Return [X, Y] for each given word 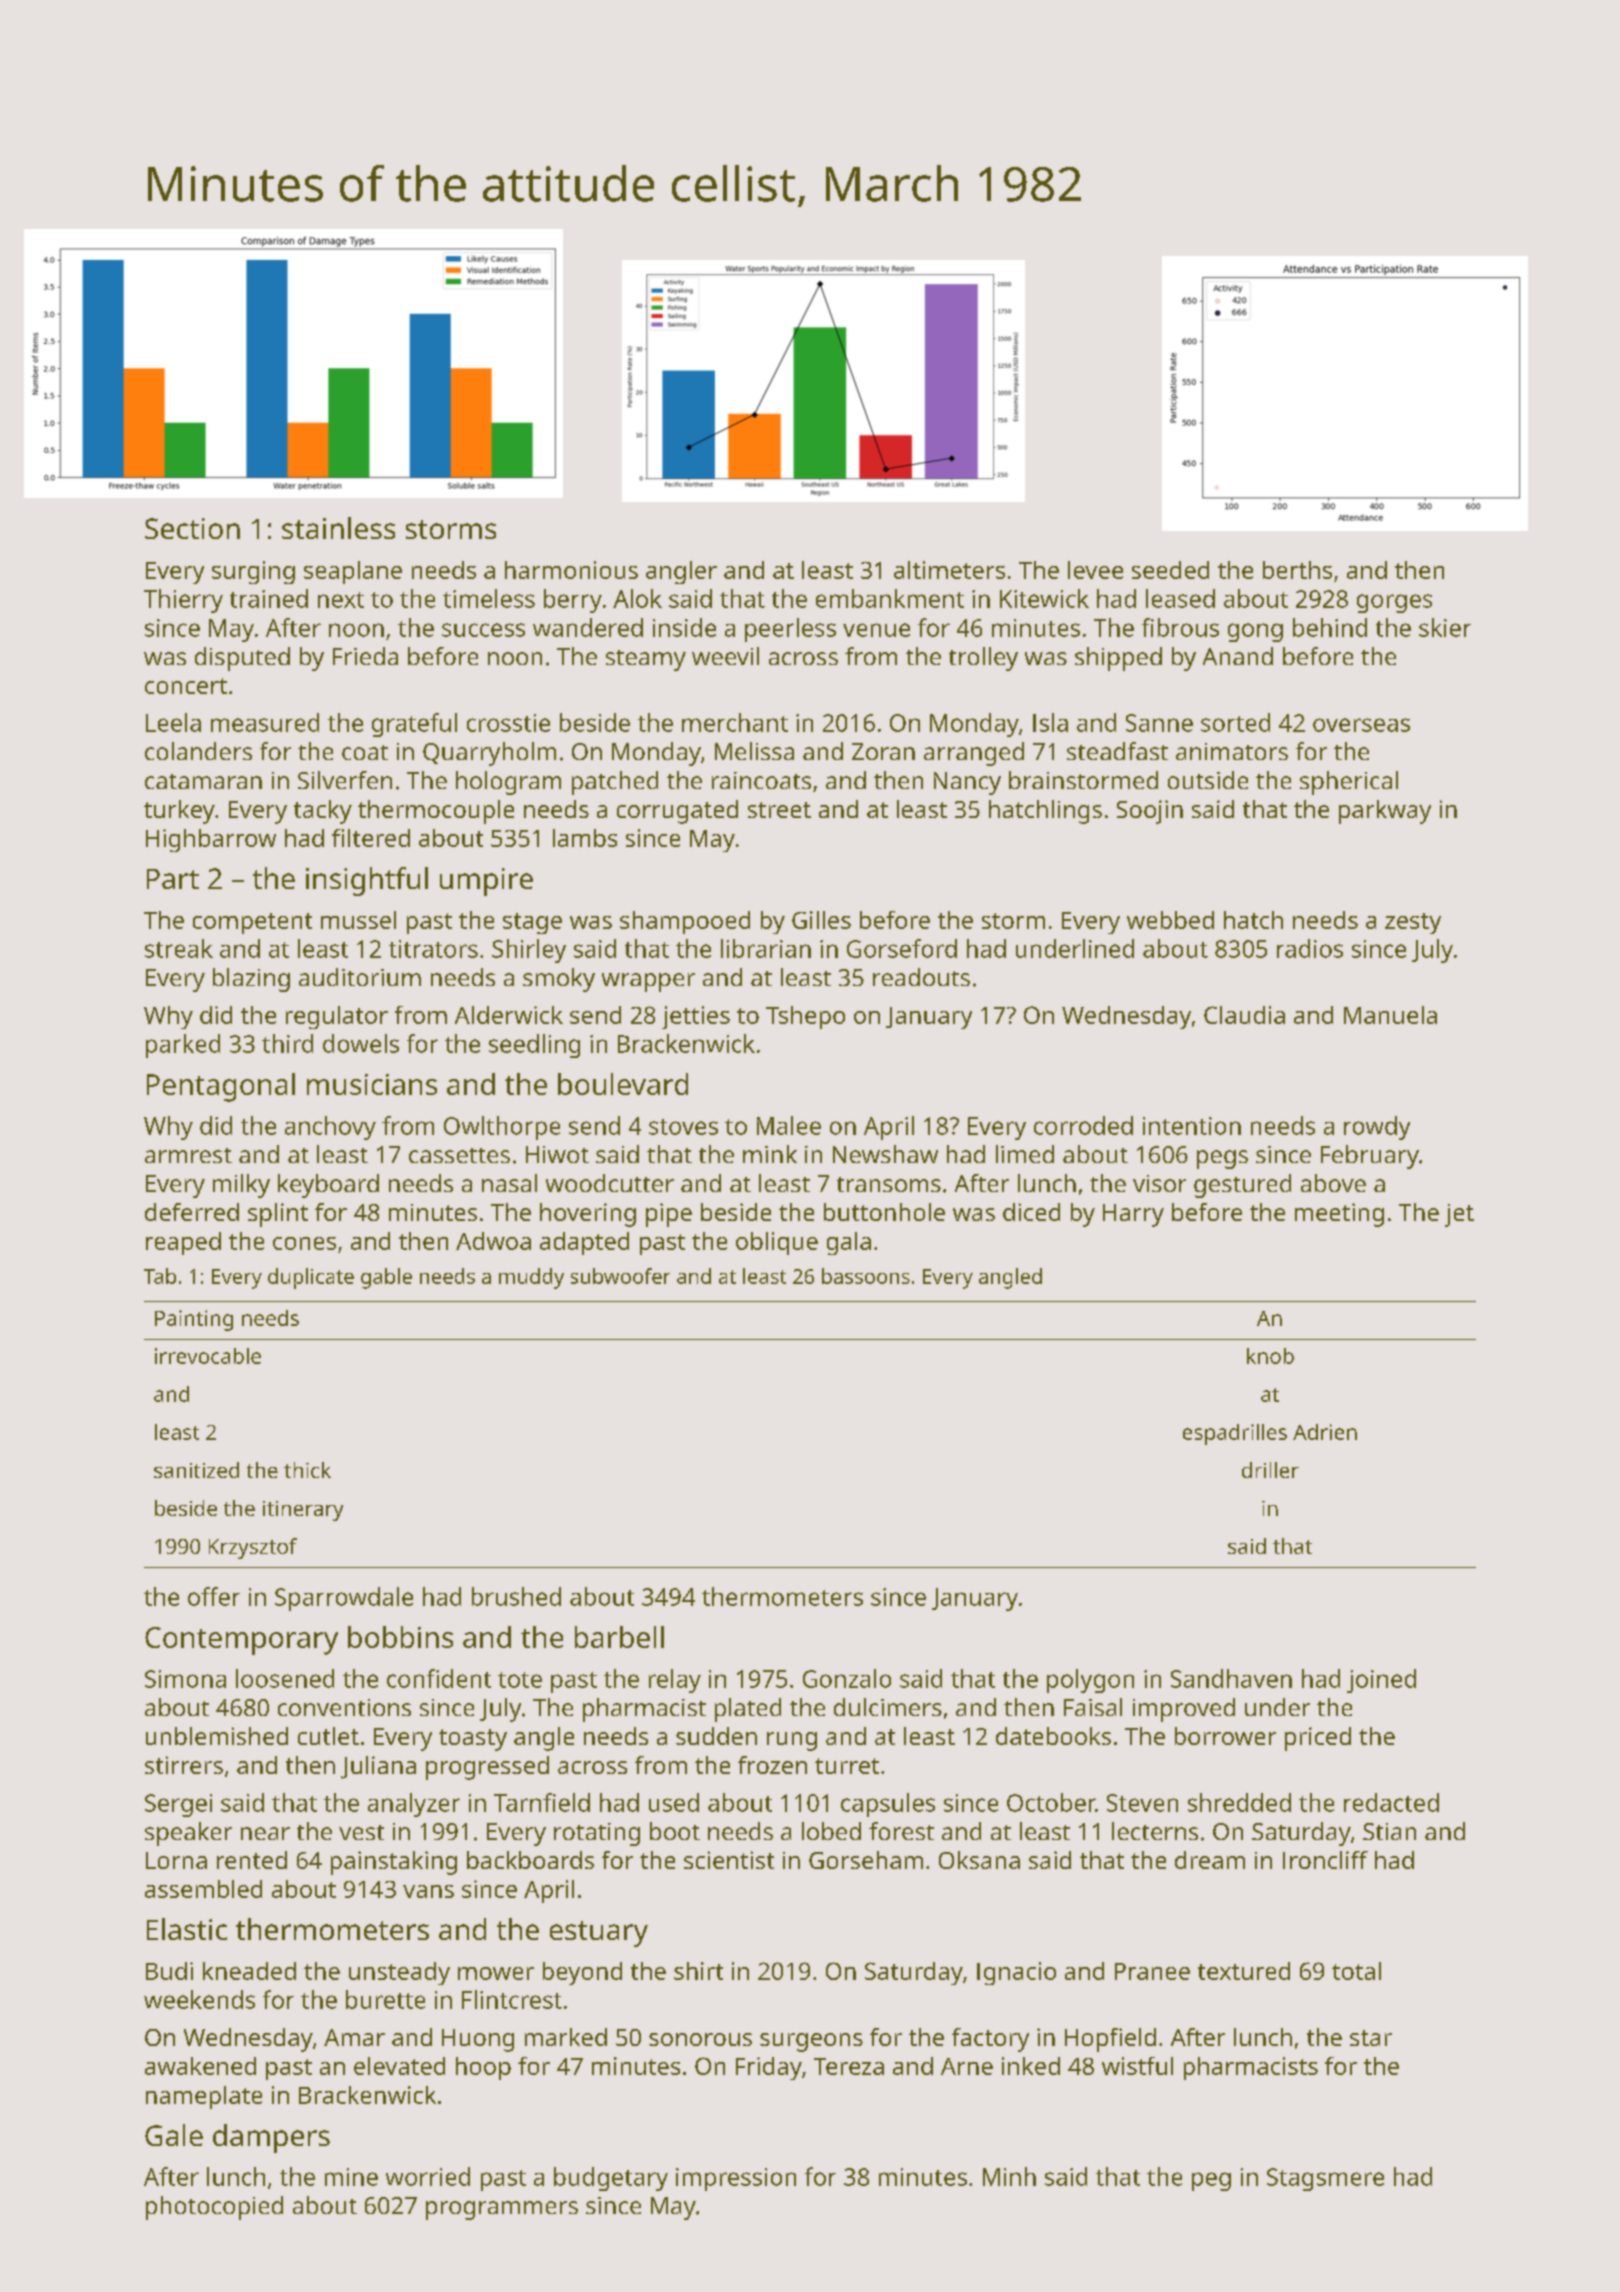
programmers [502, 2210]
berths [1297, 570]
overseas [1361, 725]
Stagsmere [1325, 2179]
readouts [921, 977]
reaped [183, 1243]
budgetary [611, 2179]
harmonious [571, 570]
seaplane [353, 572]
